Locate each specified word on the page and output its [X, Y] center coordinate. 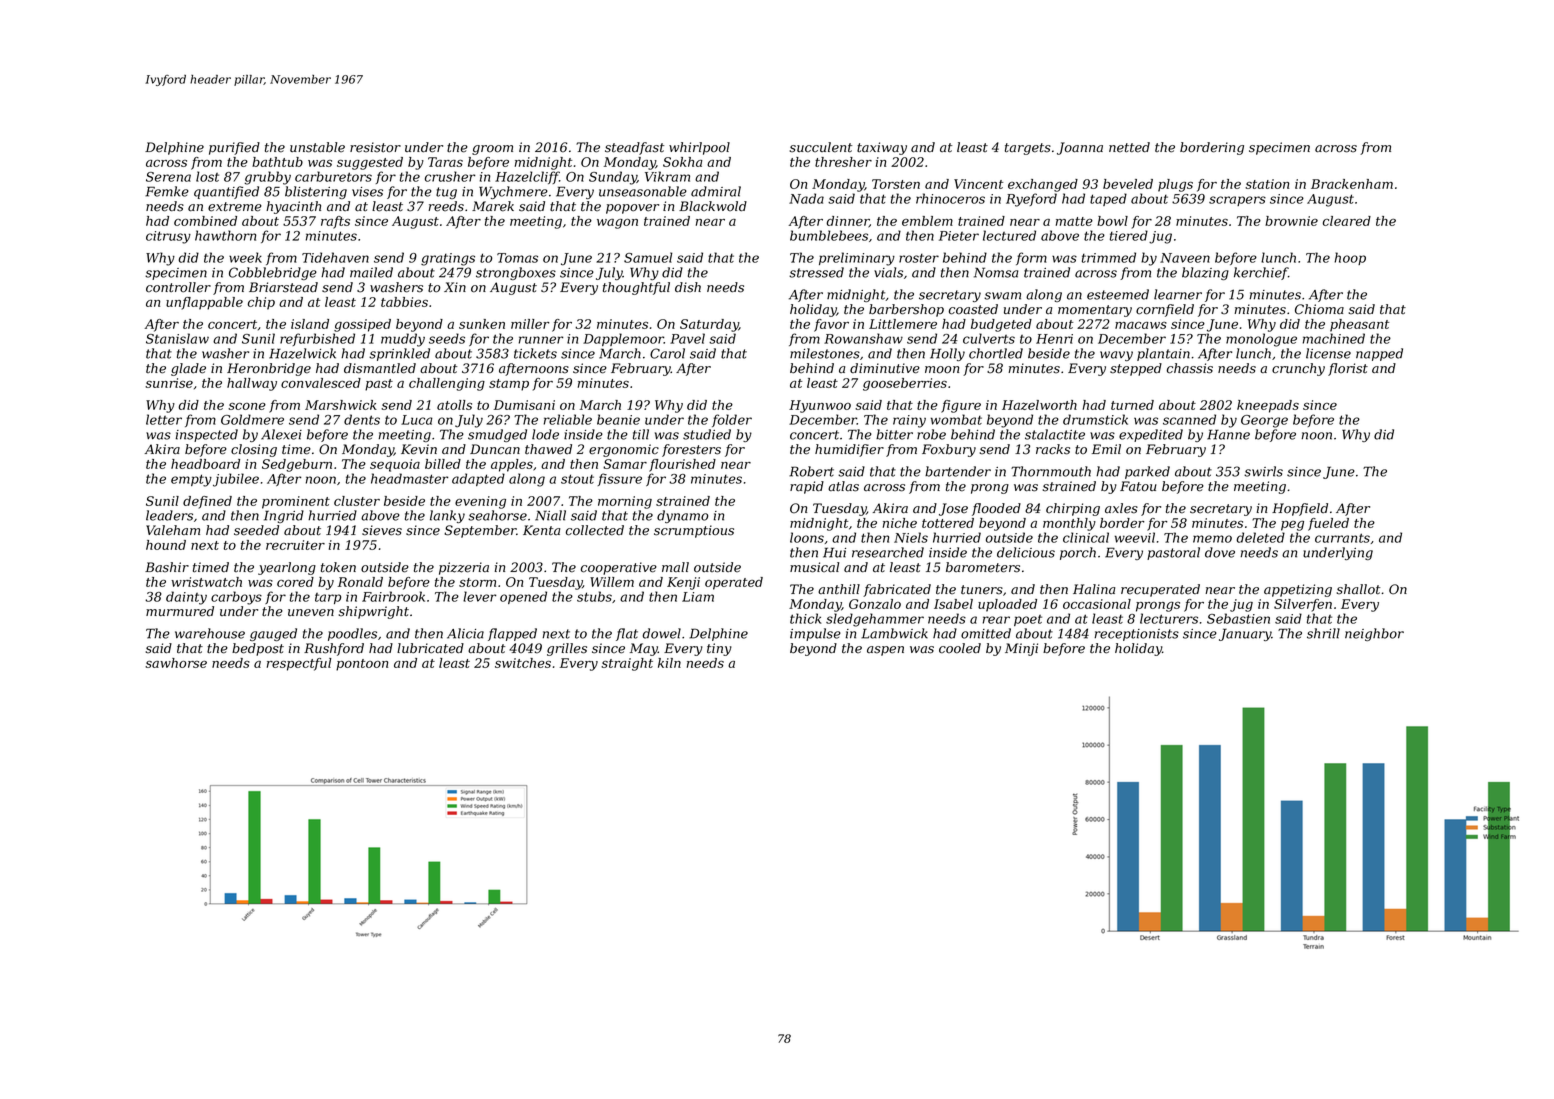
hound [166, 545]
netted [1129, 147]
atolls [454, 405]
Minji [1021, 649]
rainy [909, 421]
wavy [1116, 356]
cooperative [619, 568]
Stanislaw [177, 338]
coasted [973, 309]
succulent [821, 147]
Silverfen [1303, 605]
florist [1348, 369]
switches [523, 663]
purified [234, 148]
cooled [960, 648]
